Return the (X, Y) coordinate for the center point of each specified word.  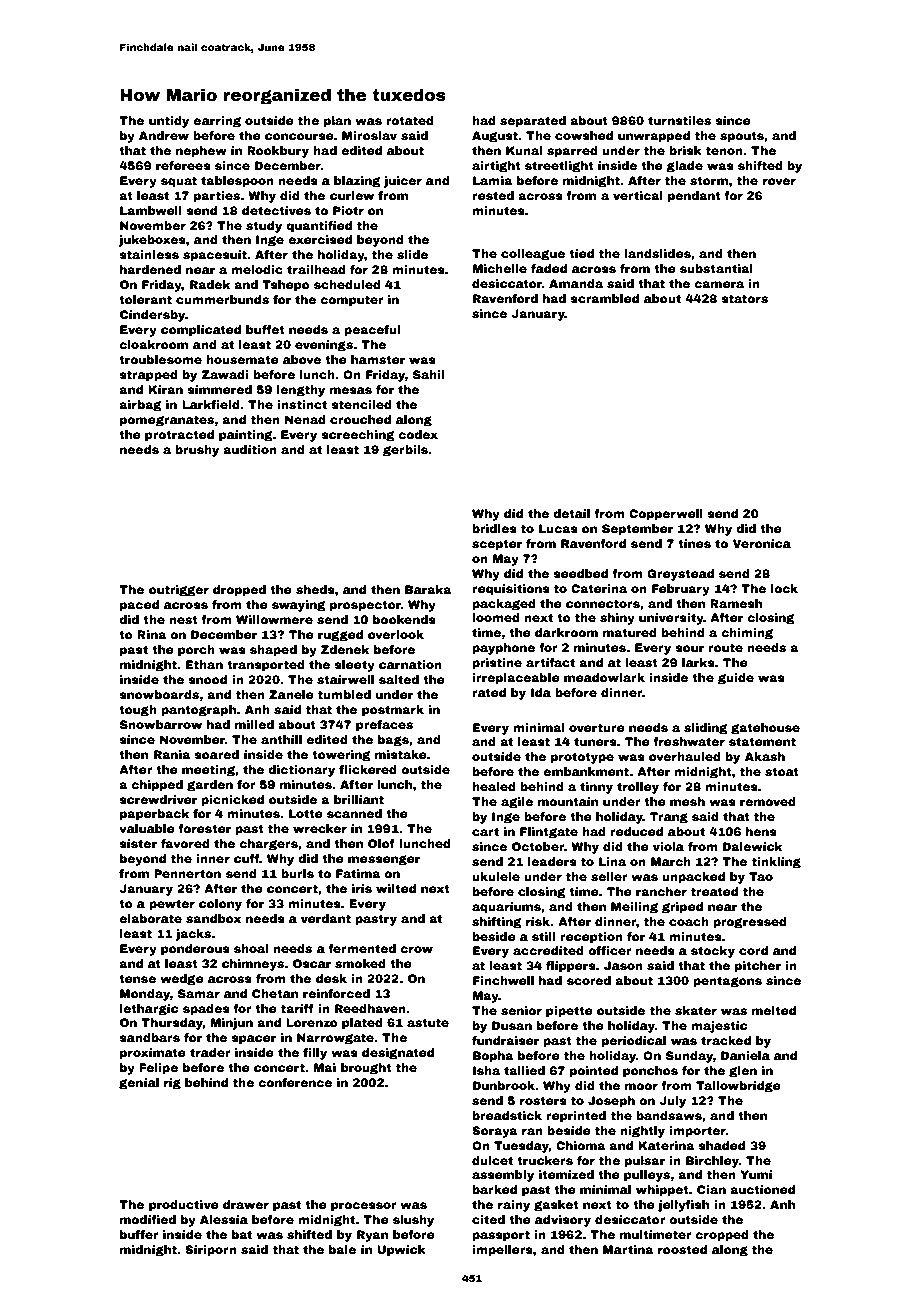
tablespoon (237, 182)
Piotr (348, 210)
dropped (239, 591)
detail (571, 513)
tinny (596, 788)
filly (315, 1054)
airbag (140, 406)
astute (428, 1022)
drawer (246, 1204)
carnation (410, 664)
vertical (638, 195)
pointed (594, 1072)
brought (366, 1069)
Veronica (762, 543)
